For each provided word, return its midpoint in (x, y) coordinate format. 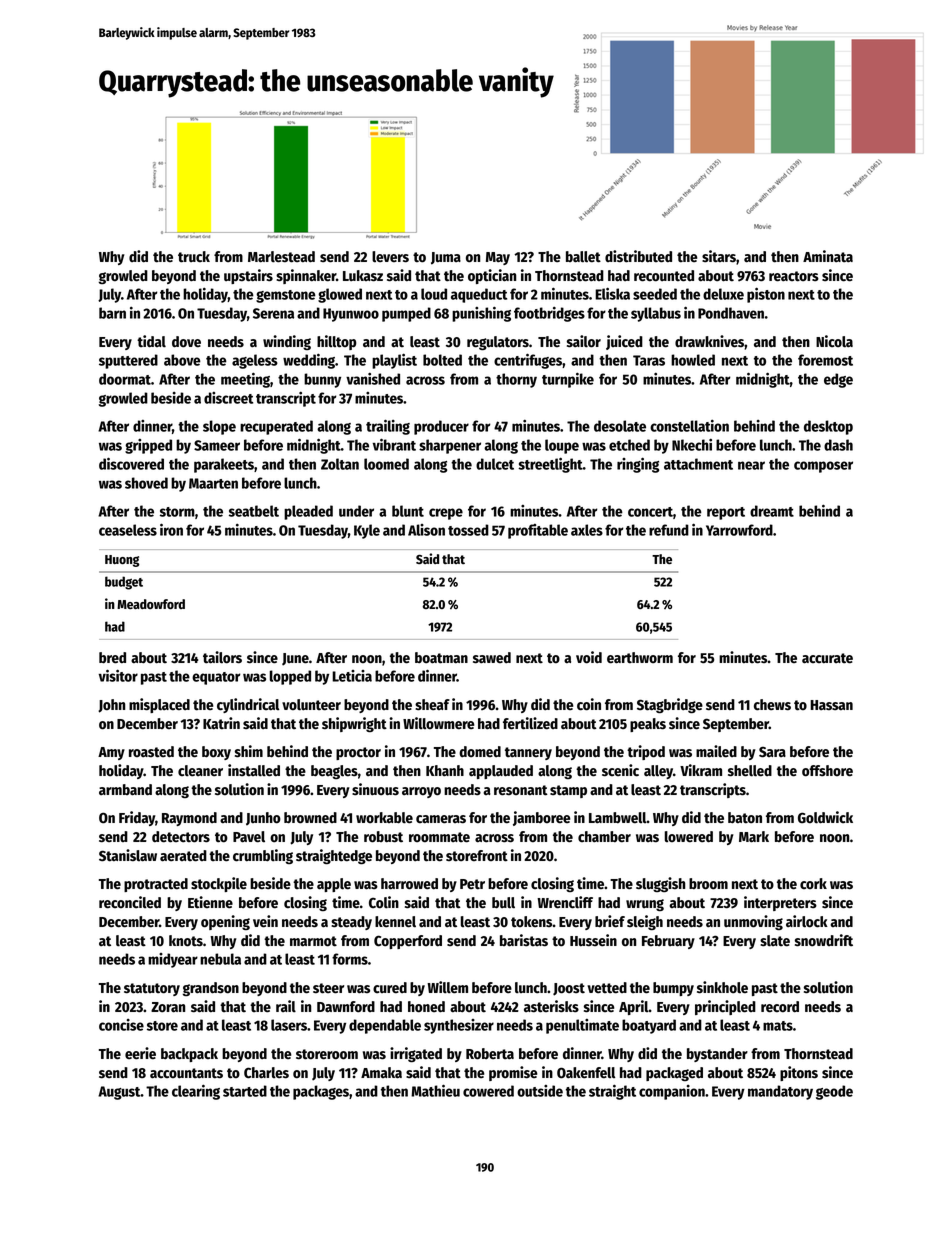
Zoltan (340, 464)
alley (658, 772)
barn (112, 313)
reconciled (130, 902)
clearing (196, 1092)
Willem (447, 987)
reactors (794, 276)
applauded (501, 772)
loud (434, 294)
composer (823, 467)
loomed (386, 464)
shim (249, 751)
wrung (645, 905)
